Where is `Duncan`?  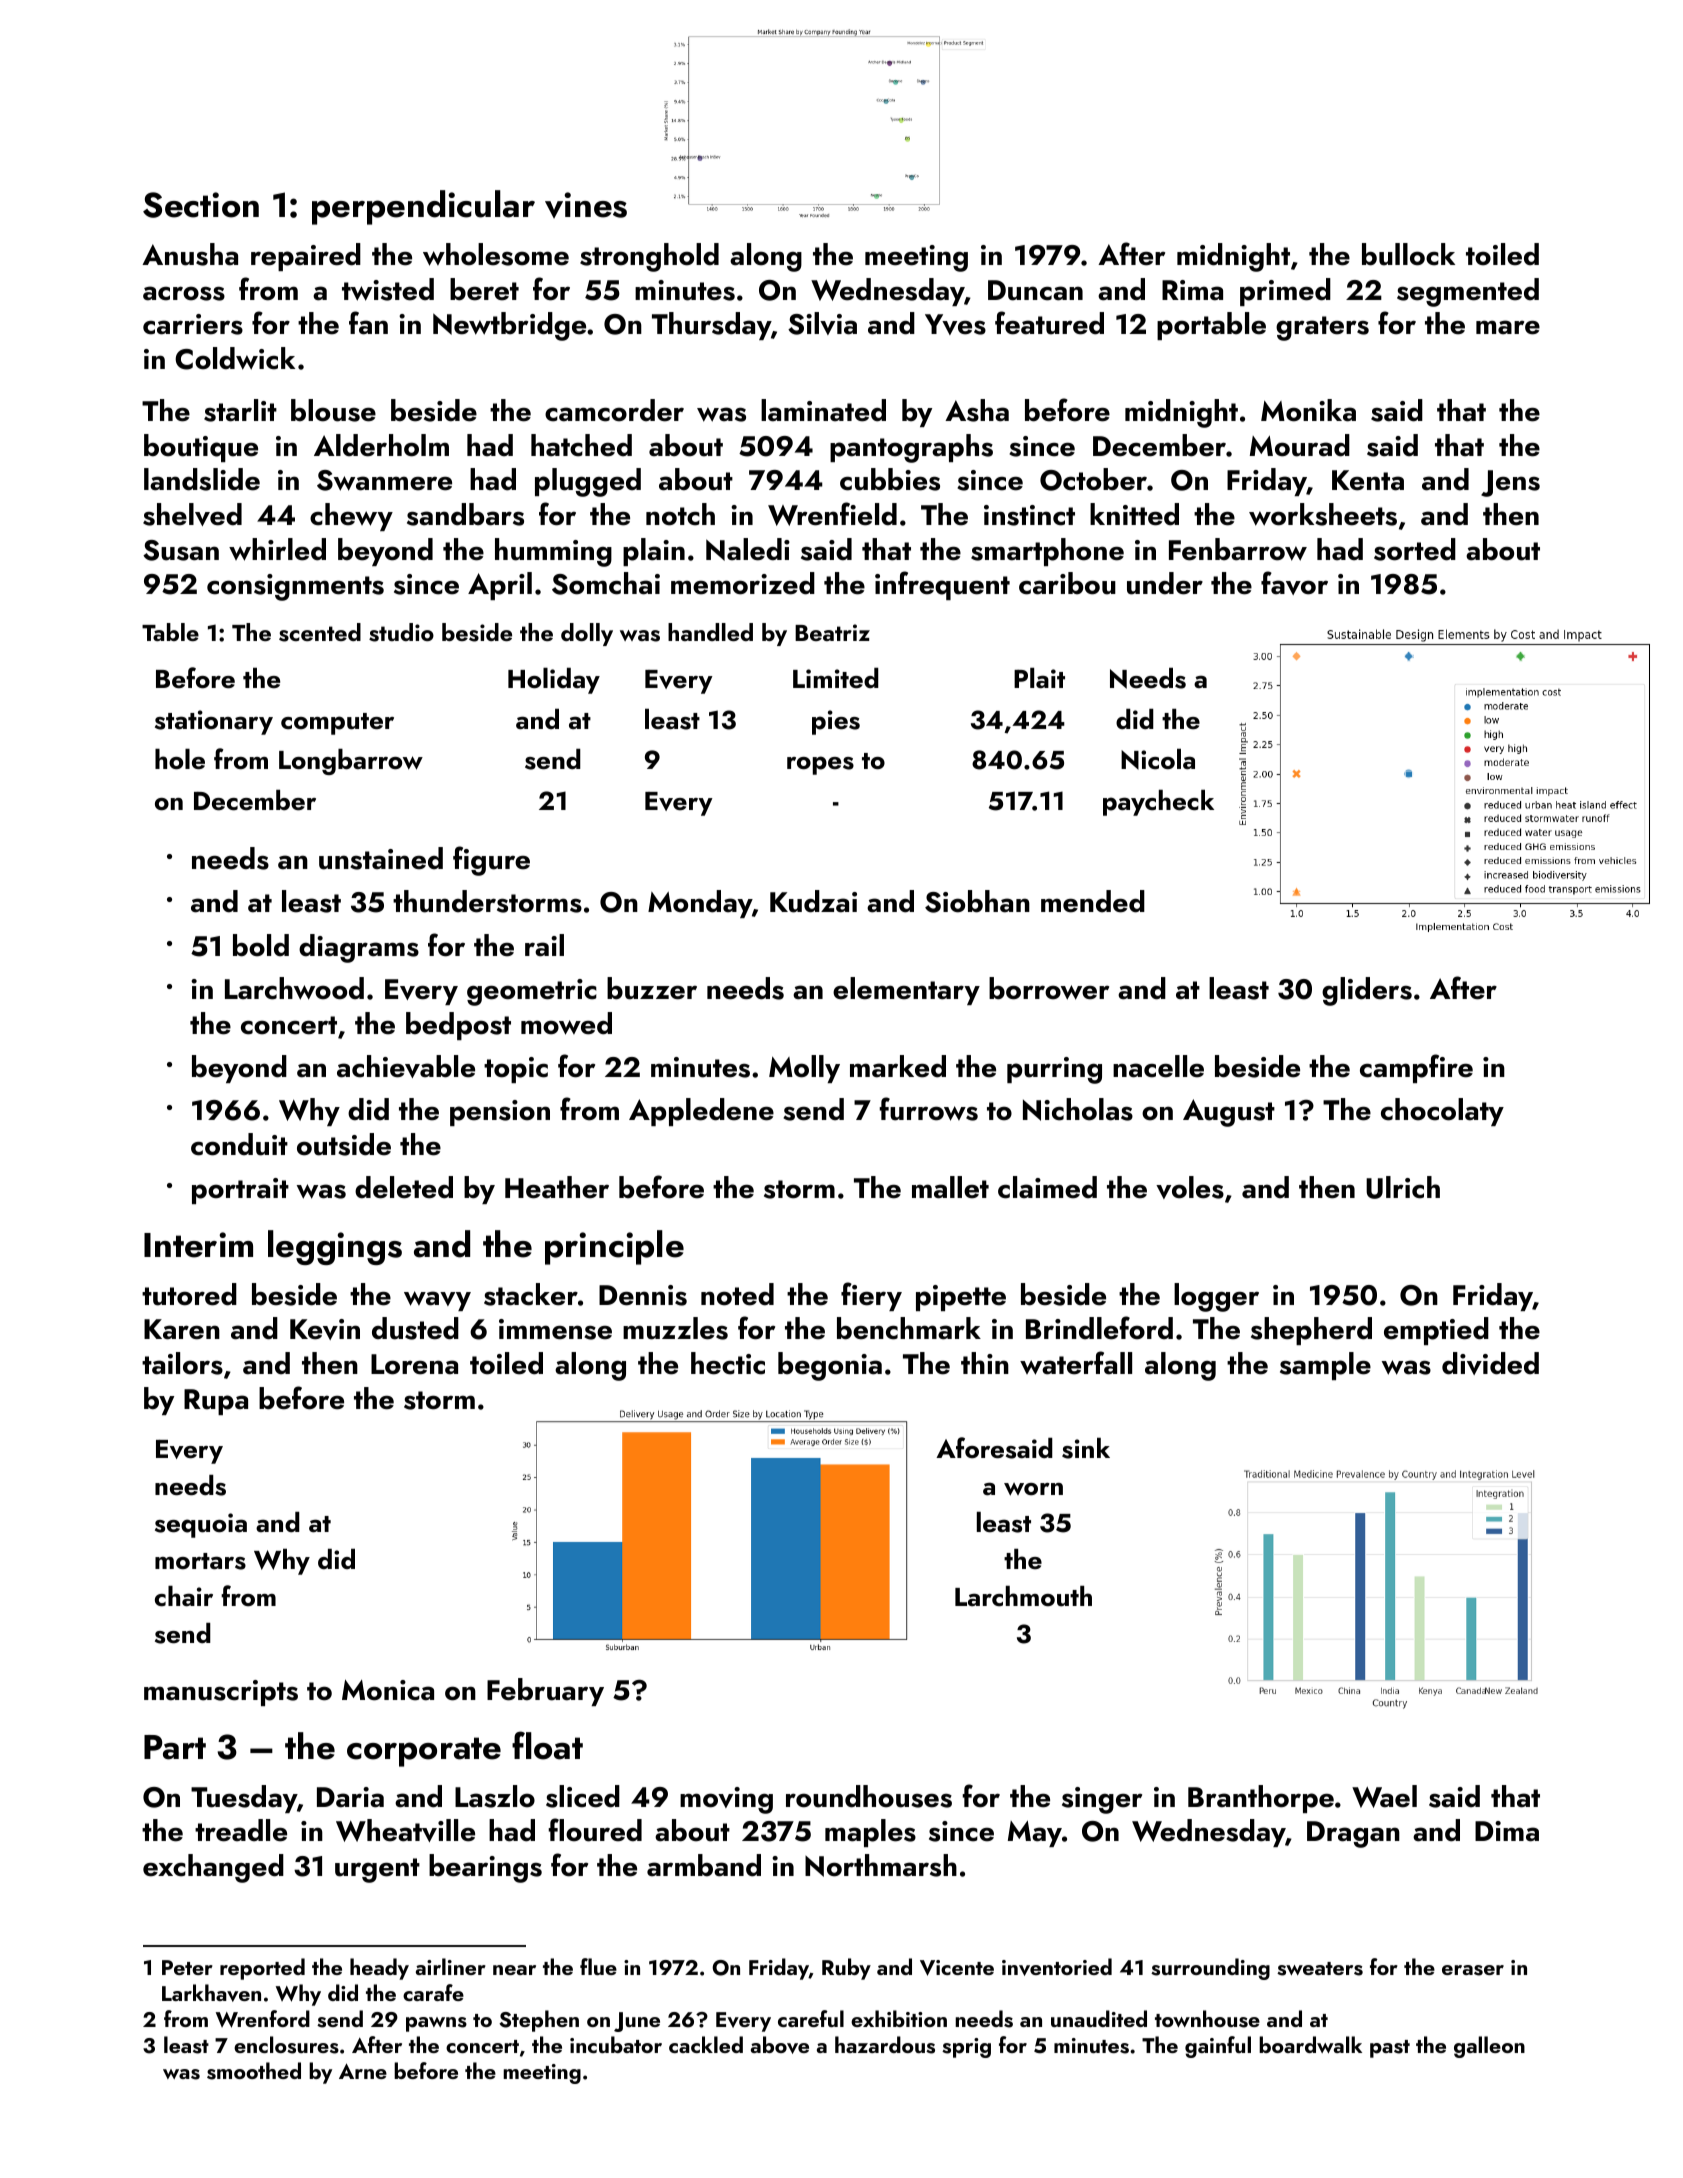 Duncan is located at coordinates (1035, 290).
